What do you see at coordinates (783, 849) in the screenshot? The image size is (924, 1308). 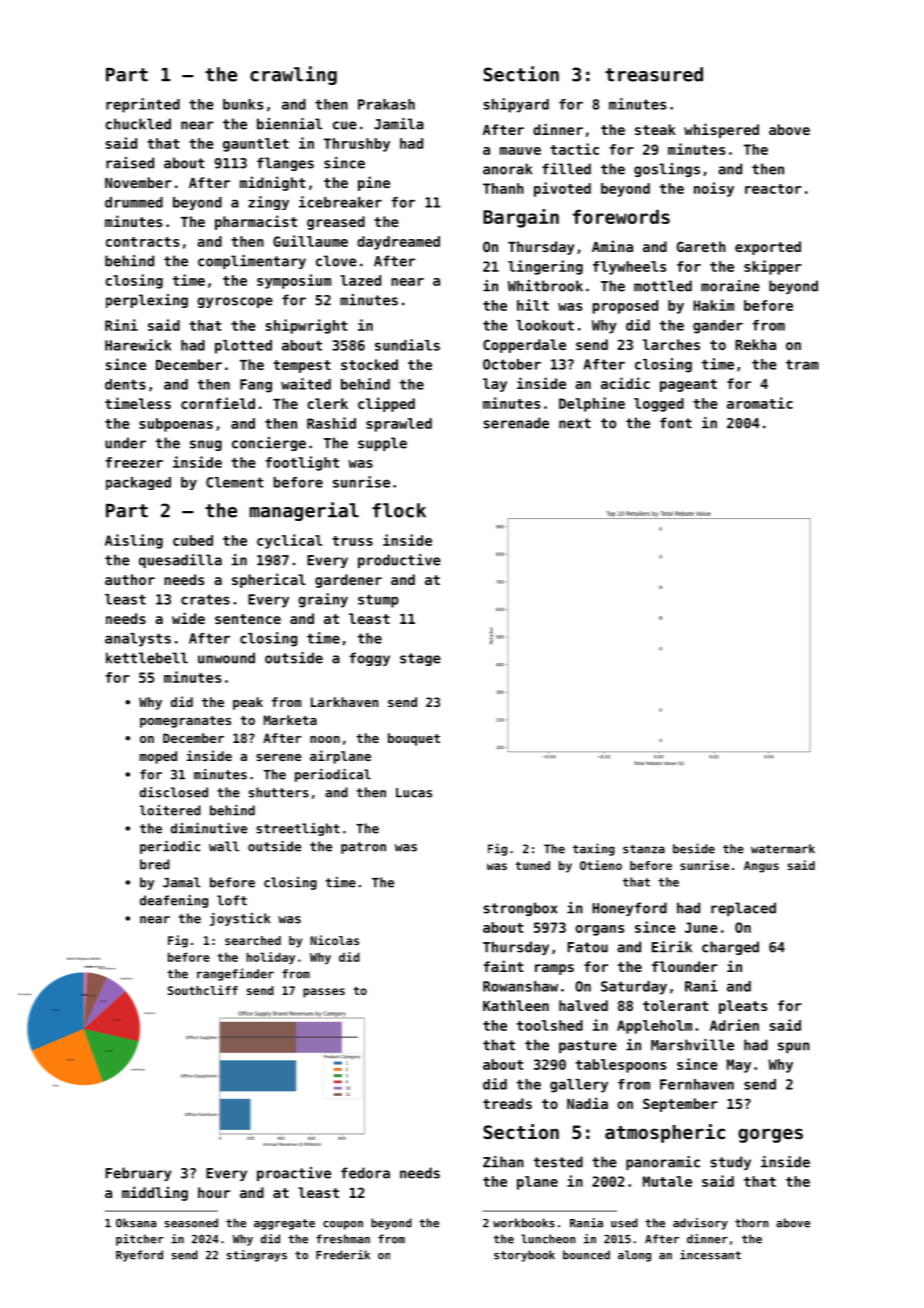 I see `watermark` at bounding box center [783, 849].
